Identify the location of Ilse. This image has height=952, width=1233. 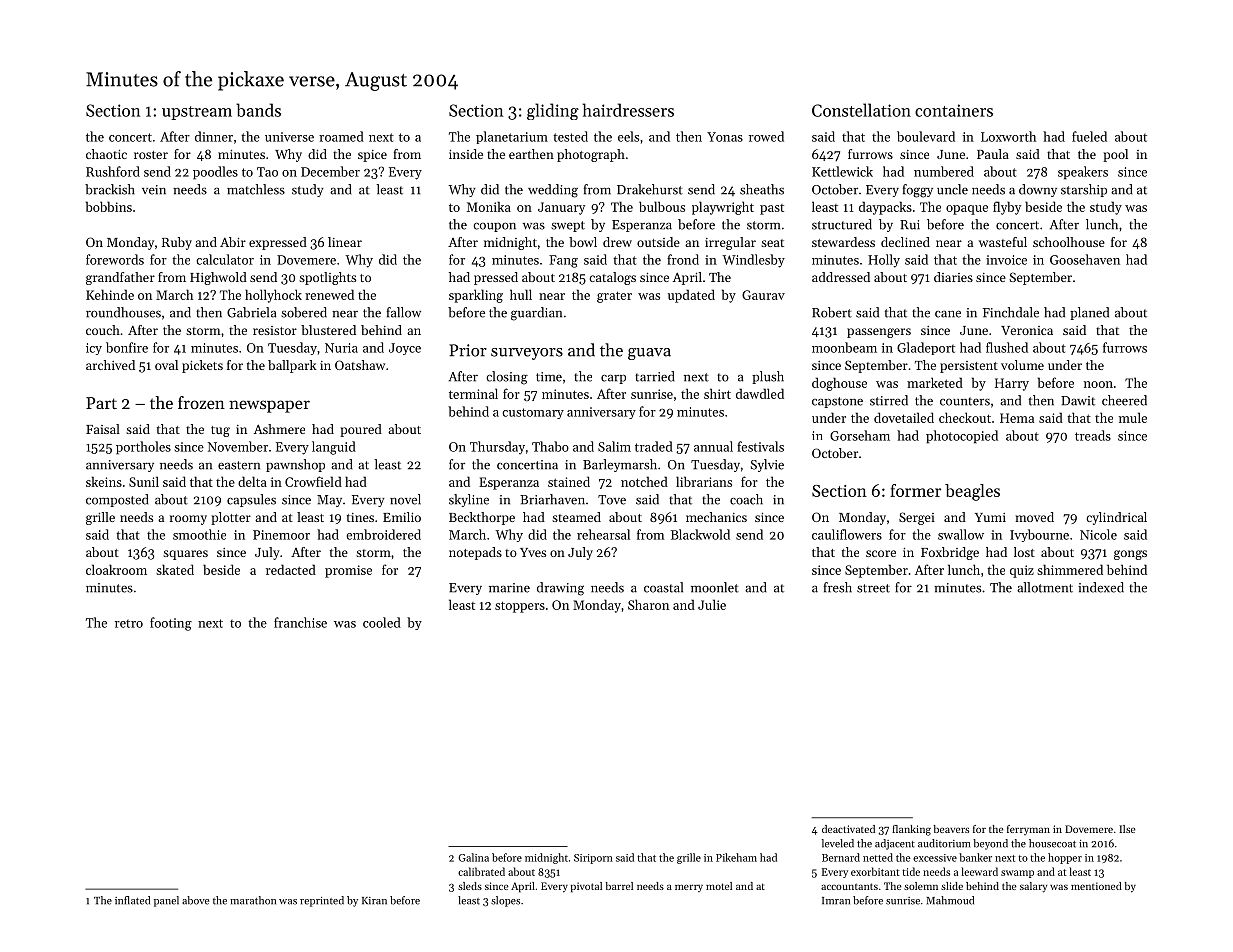
(1127, 829).
